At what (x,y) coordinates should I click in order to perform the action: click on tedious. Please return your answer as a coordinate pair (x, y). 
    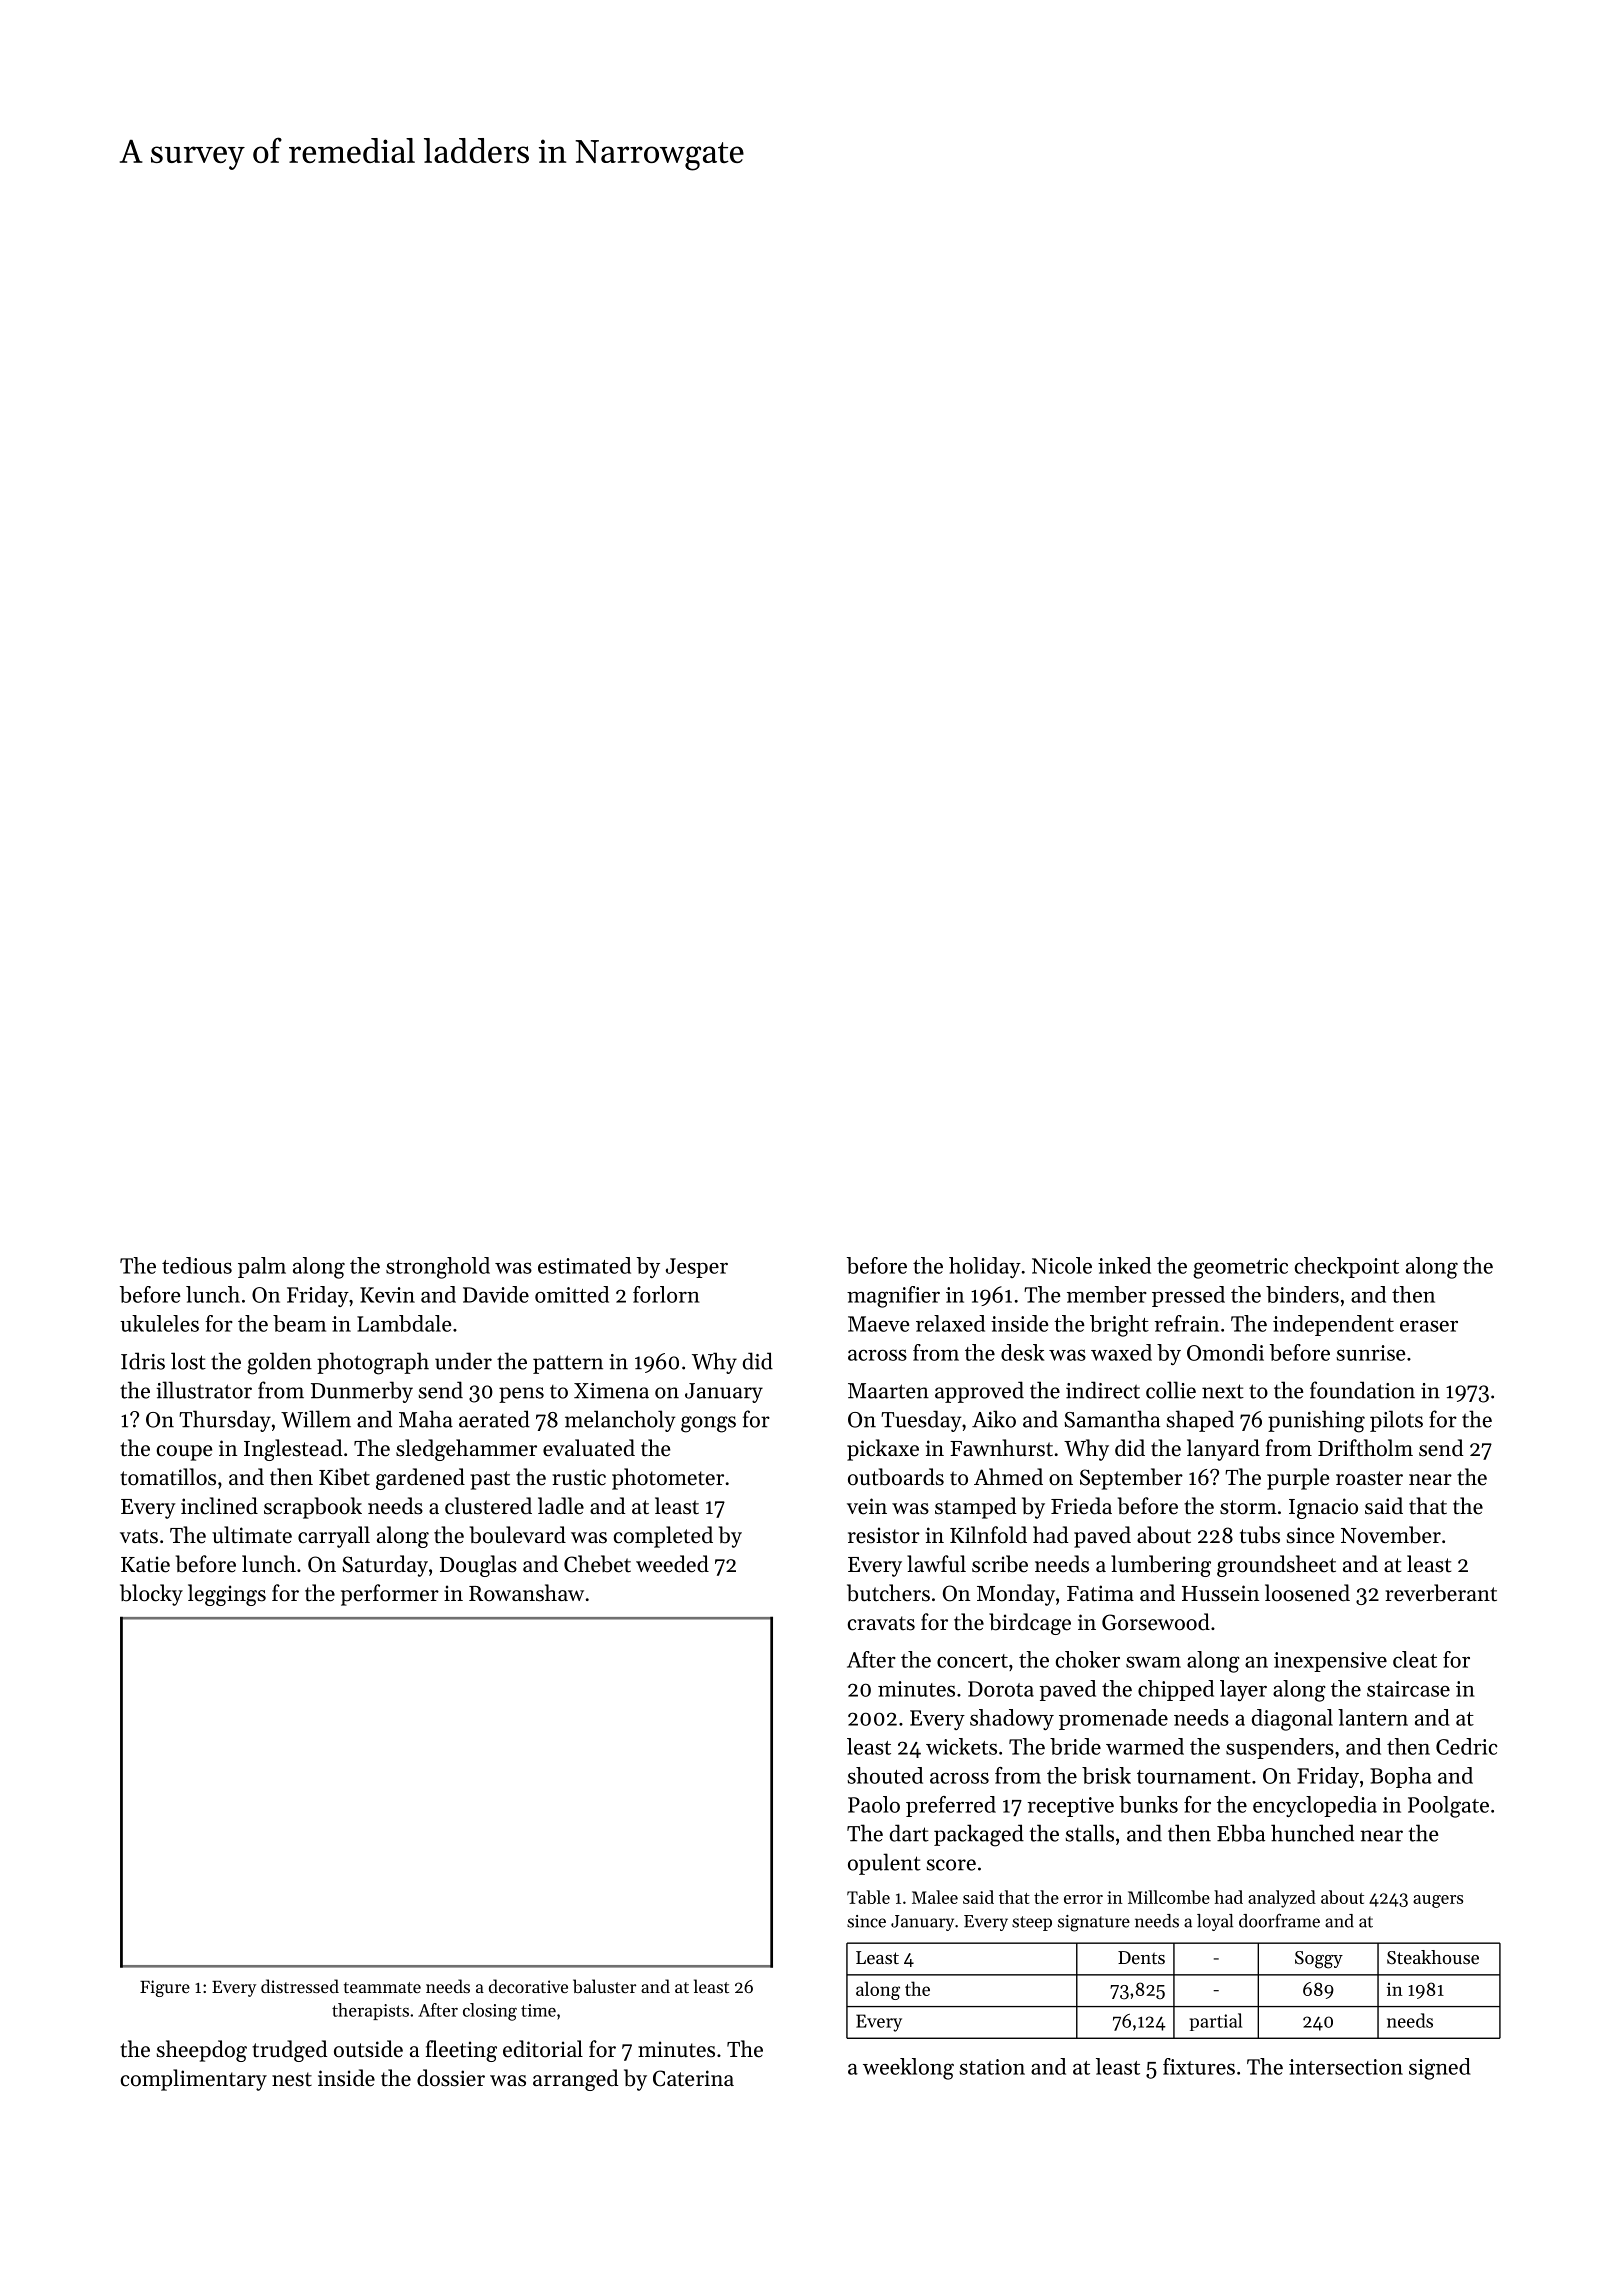
    Looking at the image, I should click on (197, 1265).
